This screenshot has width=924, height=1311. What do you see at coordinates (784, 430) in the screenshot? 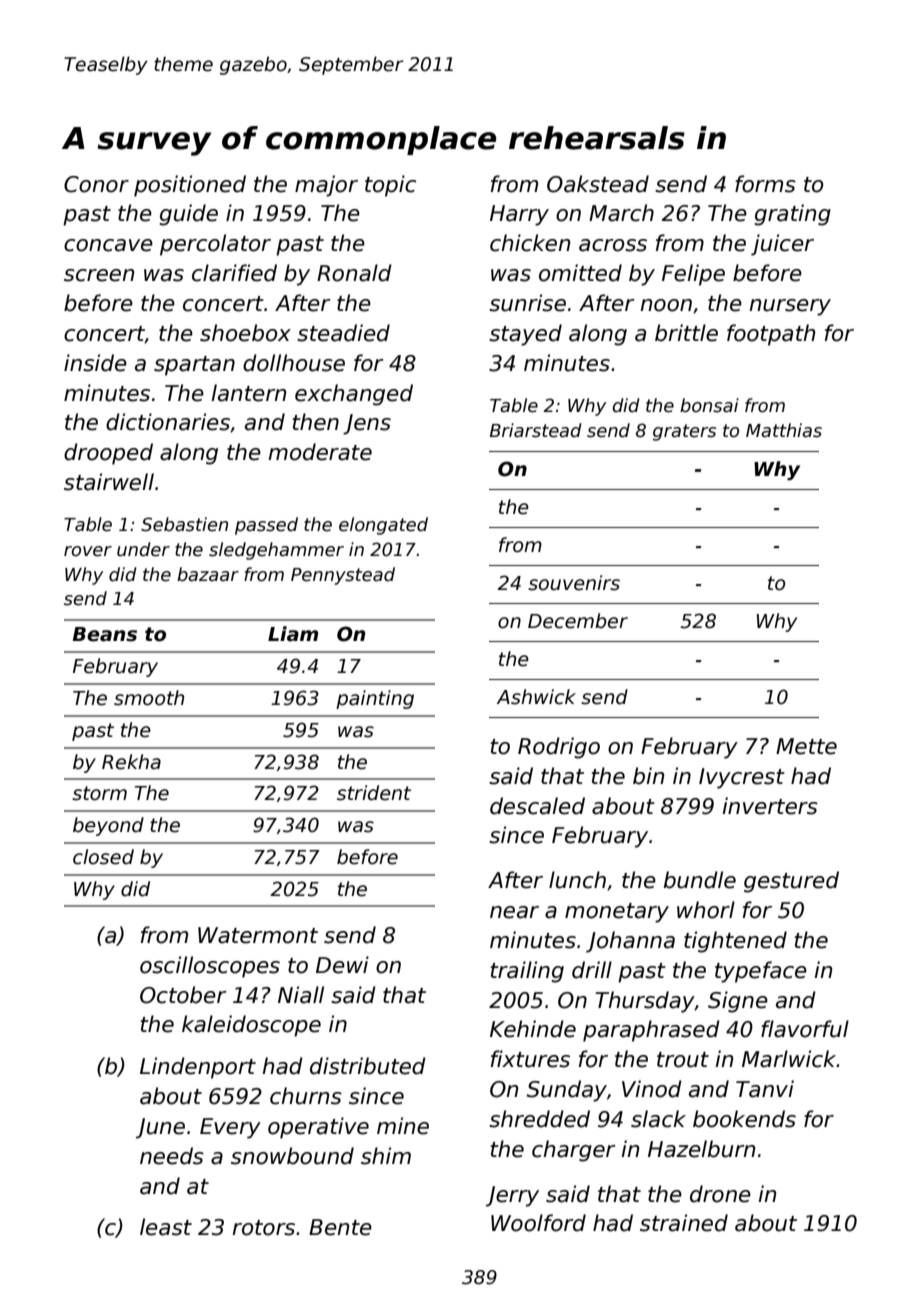
I see `Matthias` at bounding box center [784, 430].
